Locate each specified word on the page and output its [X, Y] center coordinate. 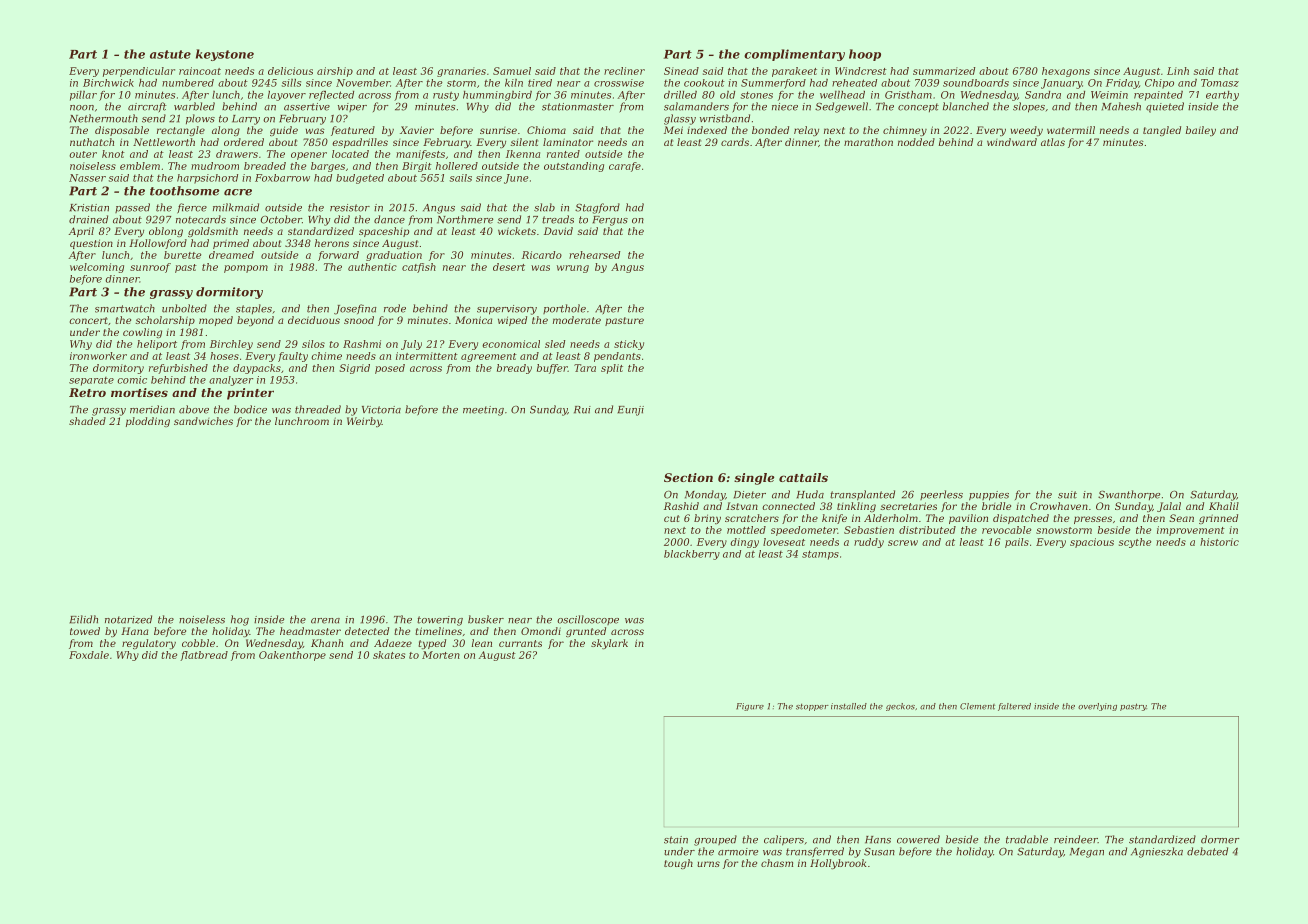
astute [170, 54]
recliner [624, 71]
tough [678, 864]
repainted [1158, 96]
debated [1207, 851]
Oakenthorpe [292, 656]
